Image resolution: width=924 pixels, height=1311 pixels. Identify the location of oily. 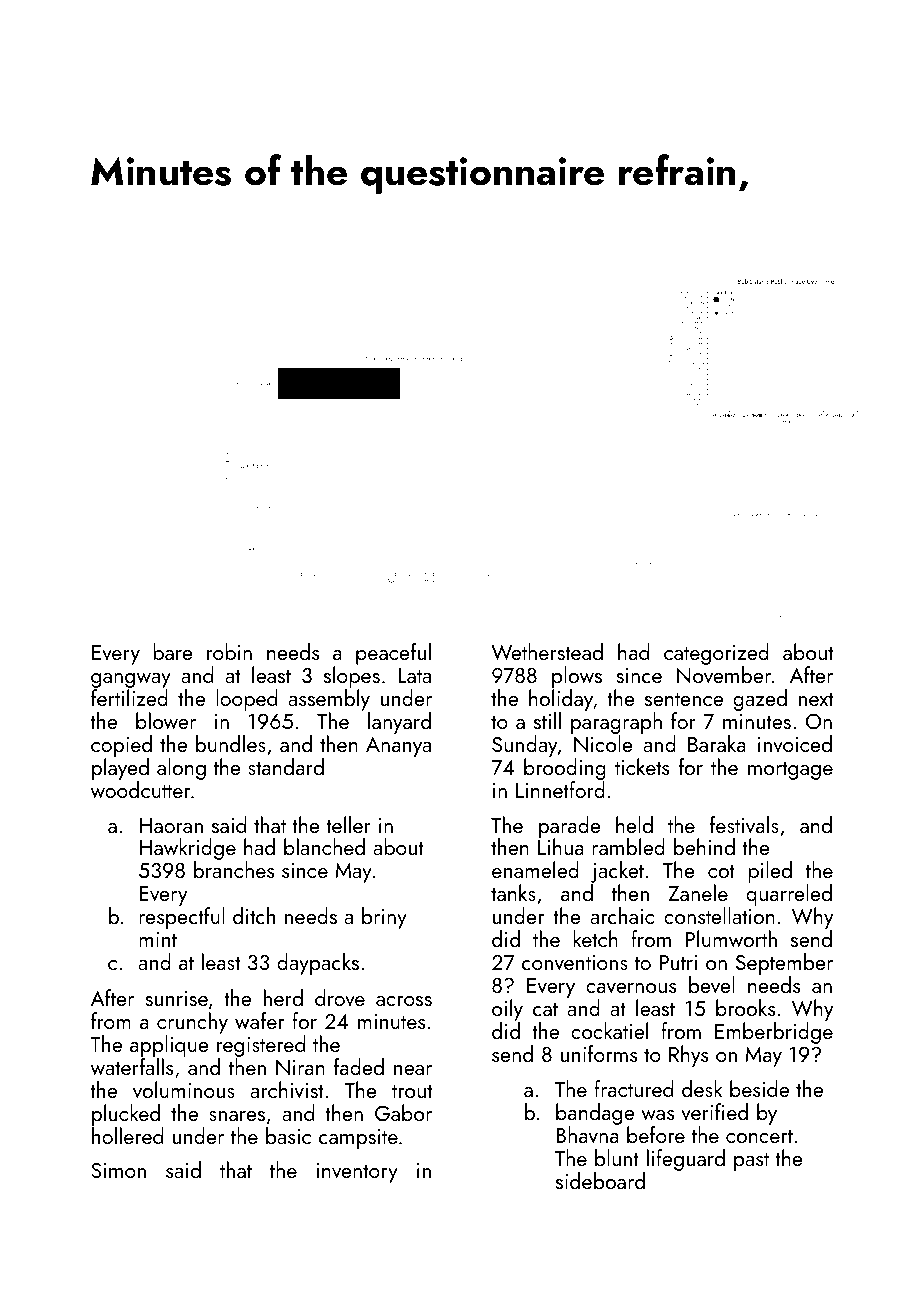
(507, 1010).
